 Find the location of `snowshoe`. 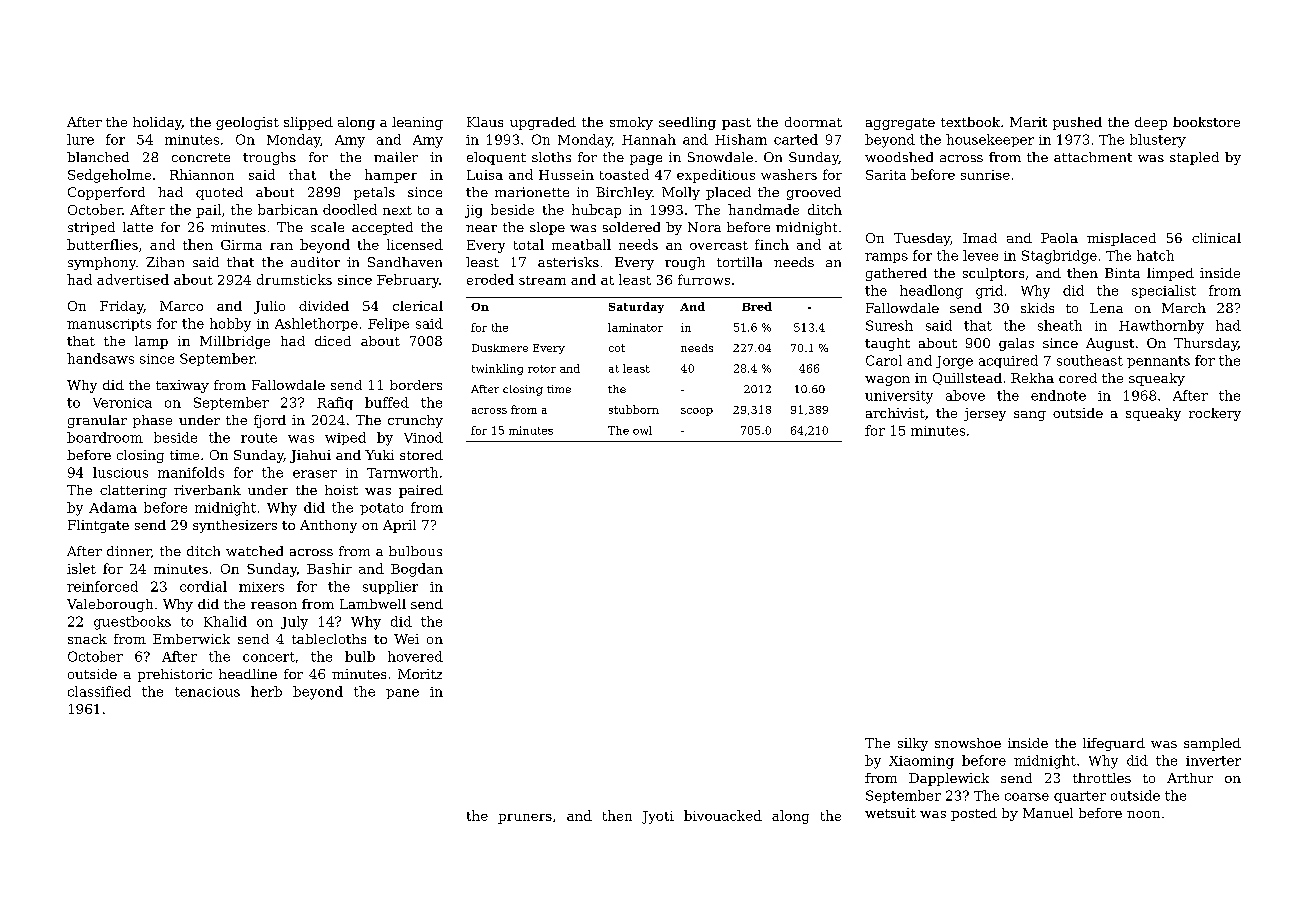

snowshoe is located at coordinates (968, 743).
